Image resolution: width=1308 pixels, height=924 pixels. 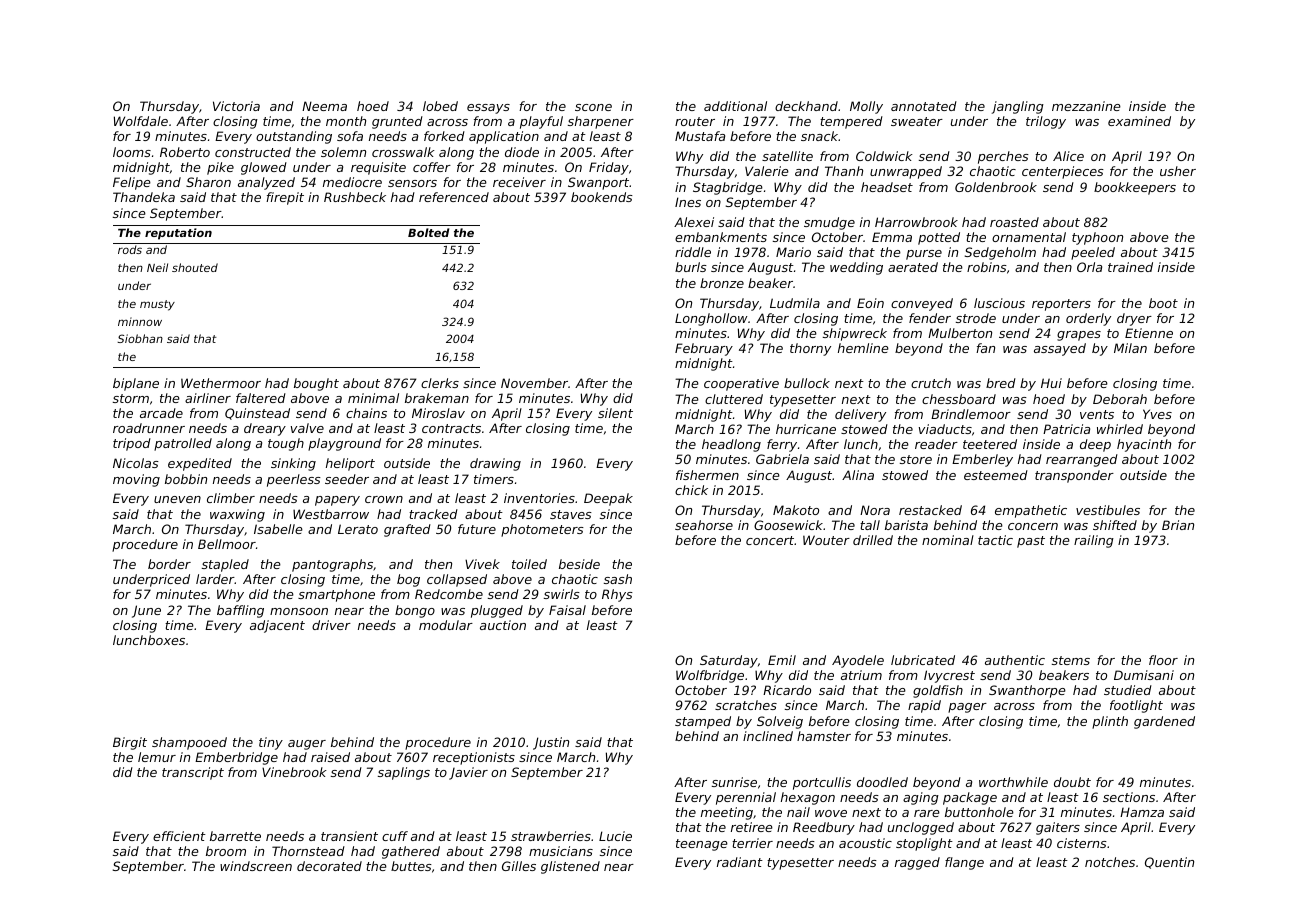 I want to click on radiant, so click(x=740, y=862).
